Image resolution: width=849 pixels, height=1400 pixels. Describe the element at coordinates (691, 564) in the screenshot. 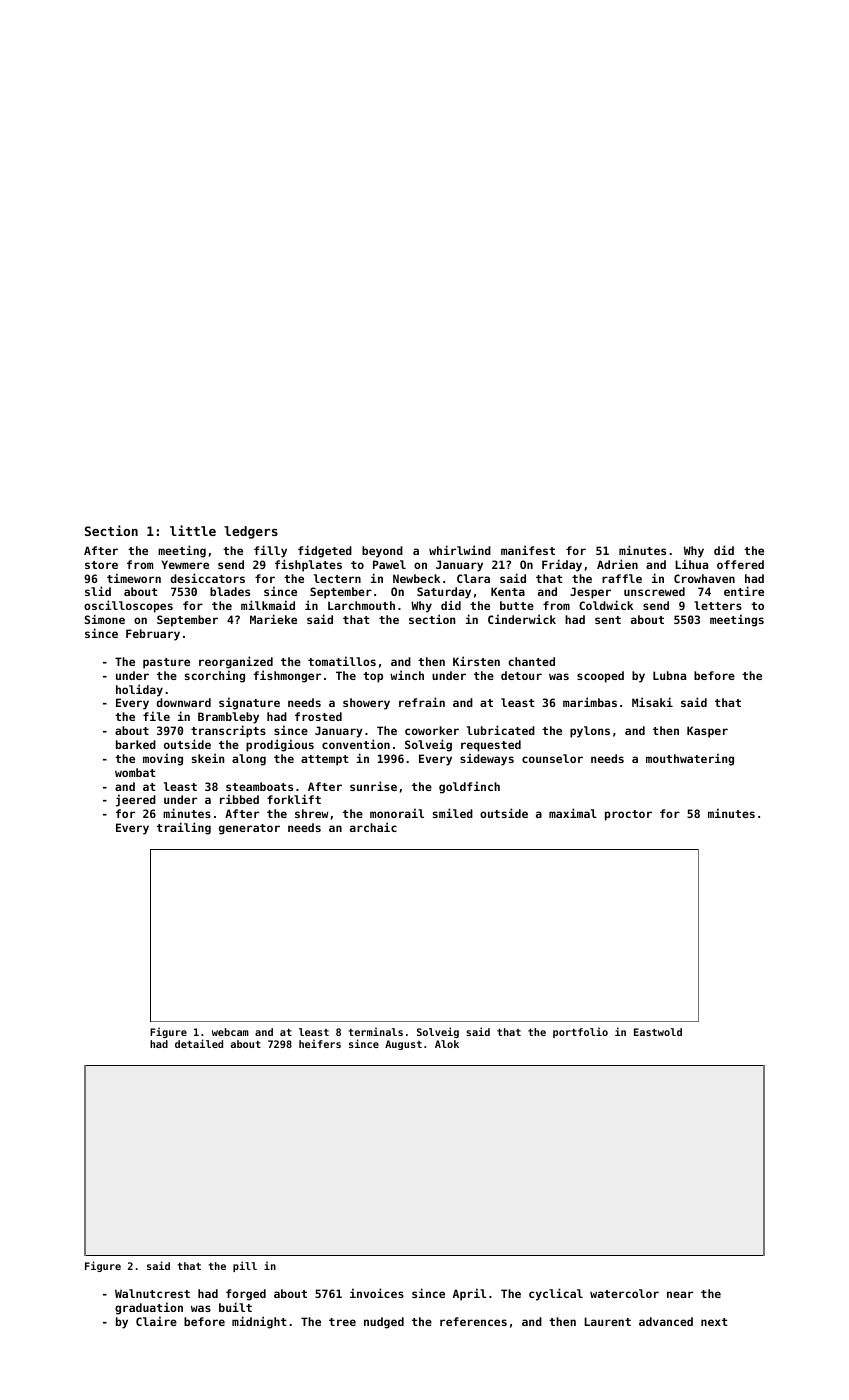

I see `Lihua` at that location.
